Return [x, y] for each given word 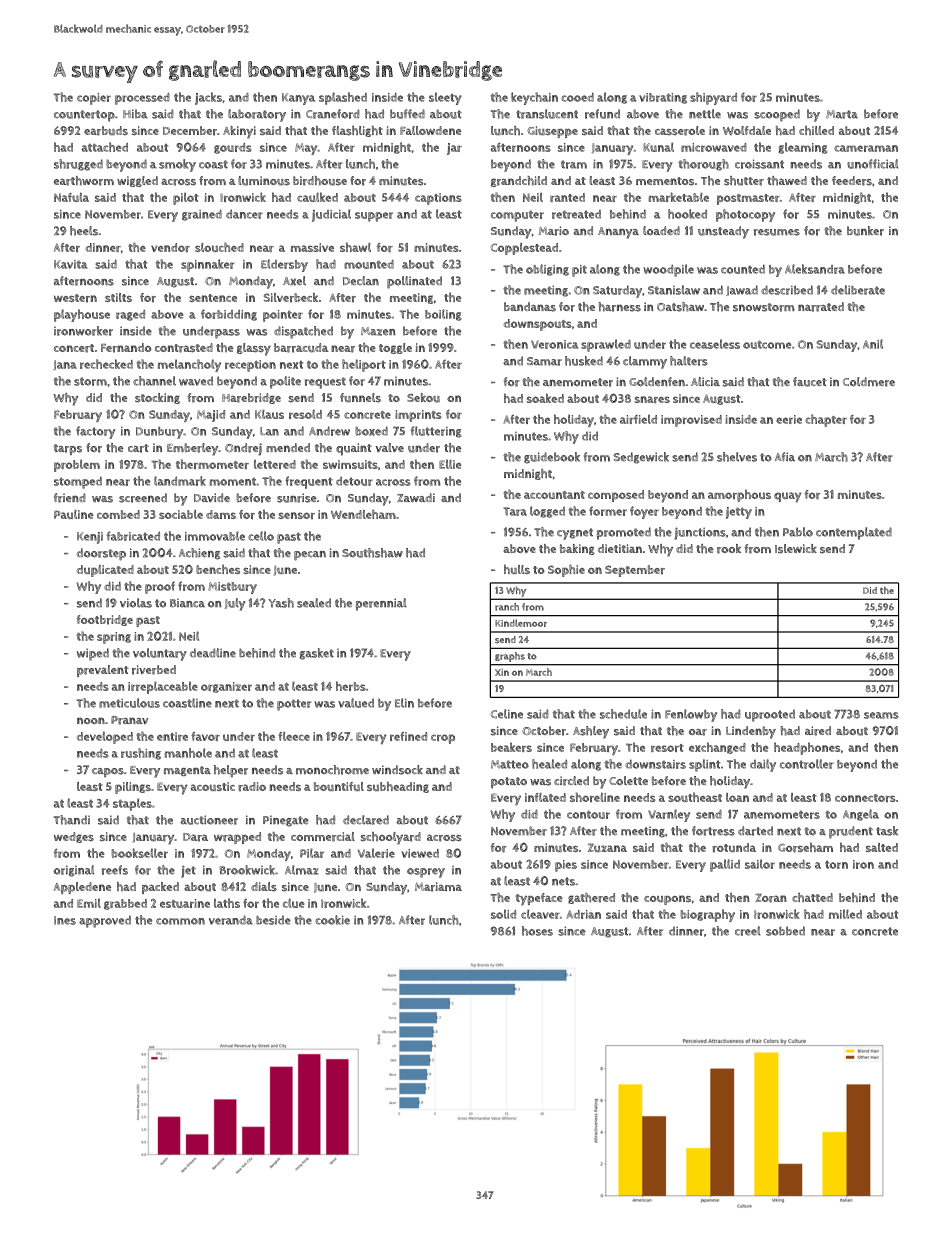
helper [231, 771]
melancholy [189, 365]
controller [807, 764]
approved [105, 922]
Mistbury [232, 588]
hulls [517, 569]
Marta [842, 114]
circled [571, 781]
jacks [208, 98]
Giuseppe [552, 132]
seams [881, 715]
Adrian [584, 914]
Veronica [554, 344]
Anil [873, 344]
